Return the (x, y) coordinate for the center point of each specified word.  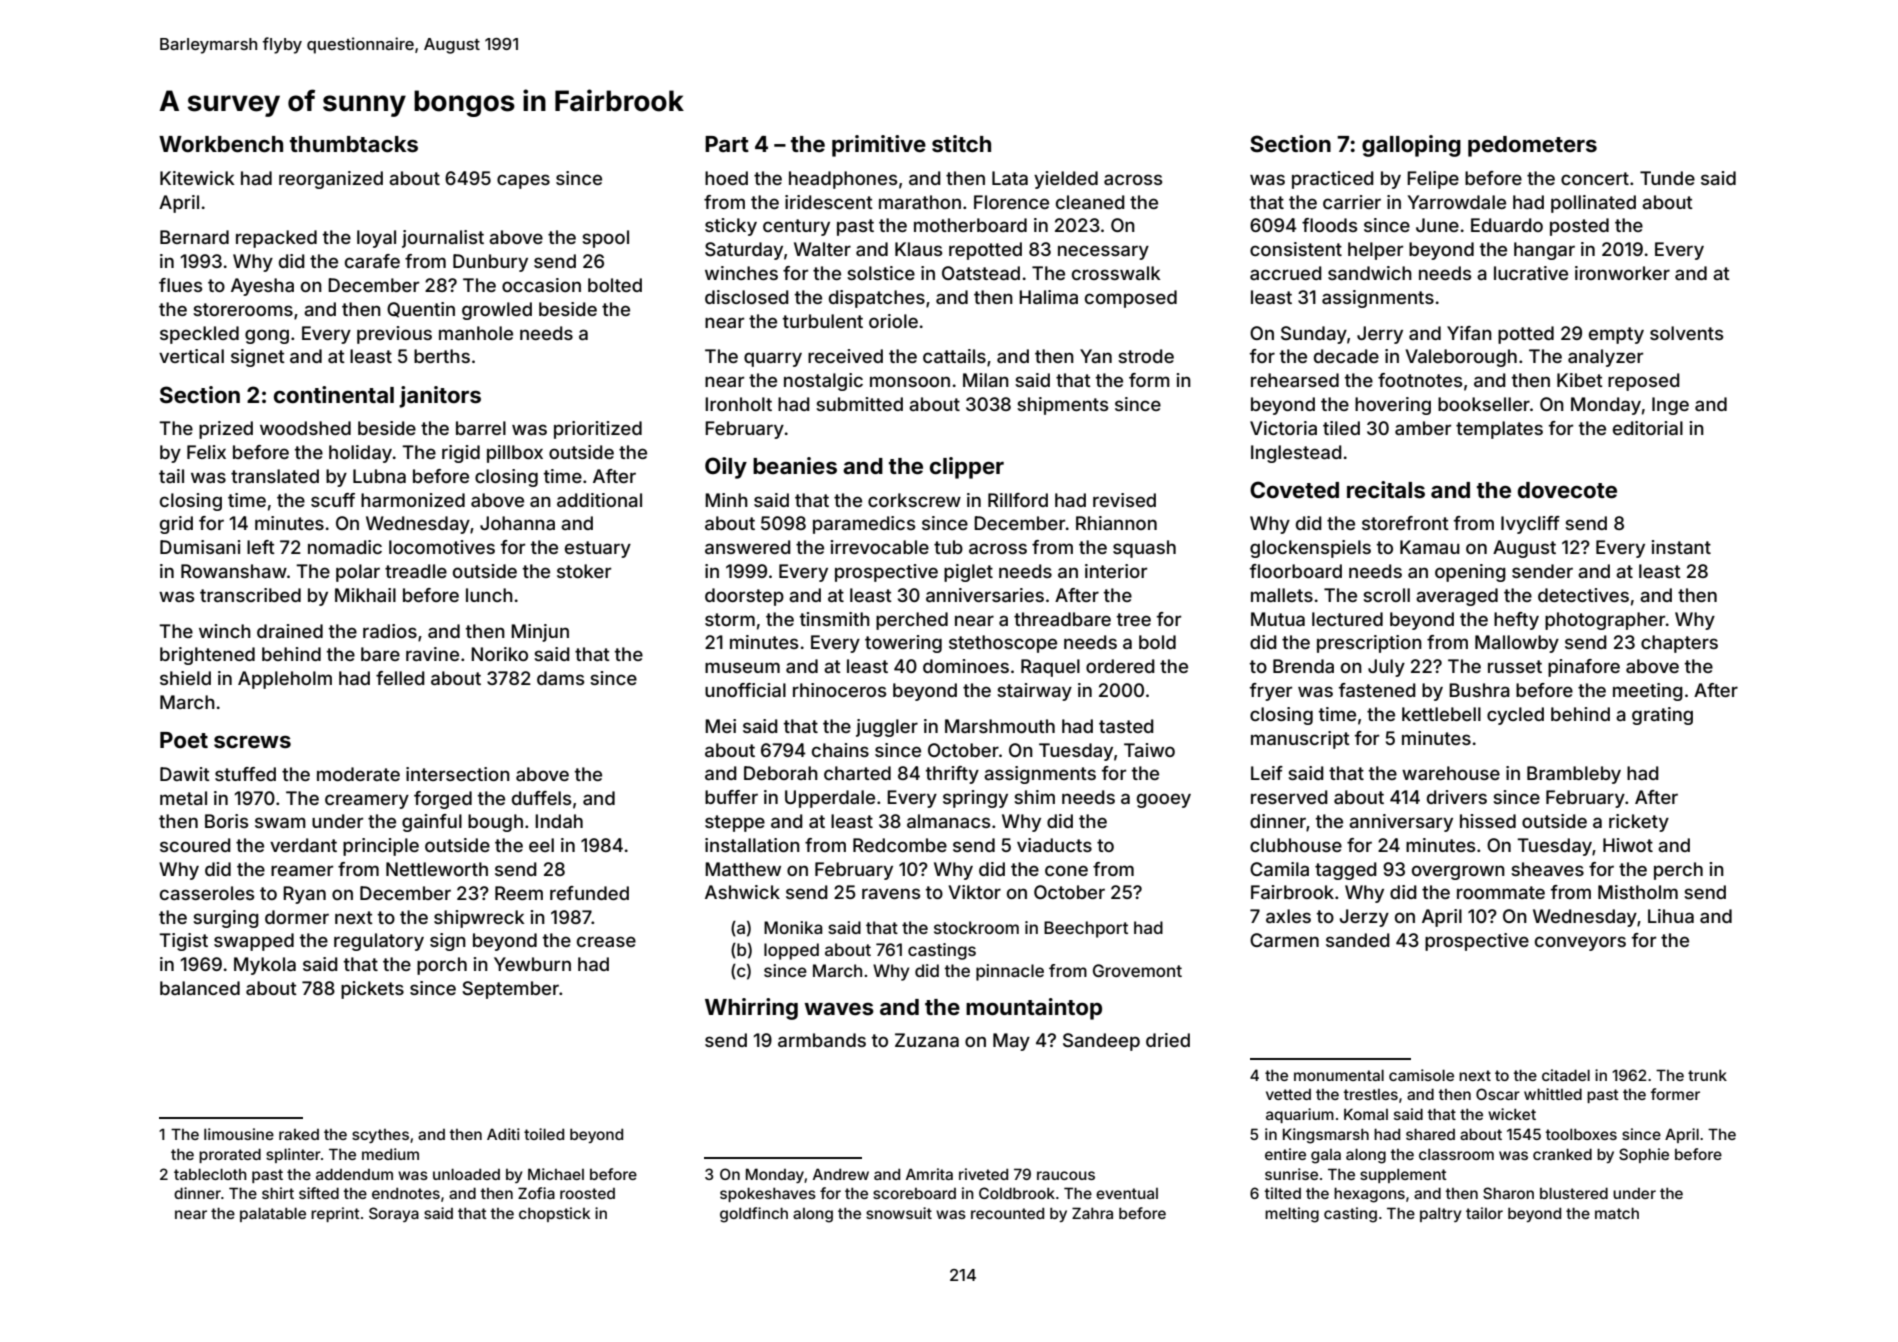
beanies (795, 466)
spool (605, 239)
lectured (1347, 619)
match (1617, 1213)
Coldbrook (1017, 1193)
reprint (335, 1214)
